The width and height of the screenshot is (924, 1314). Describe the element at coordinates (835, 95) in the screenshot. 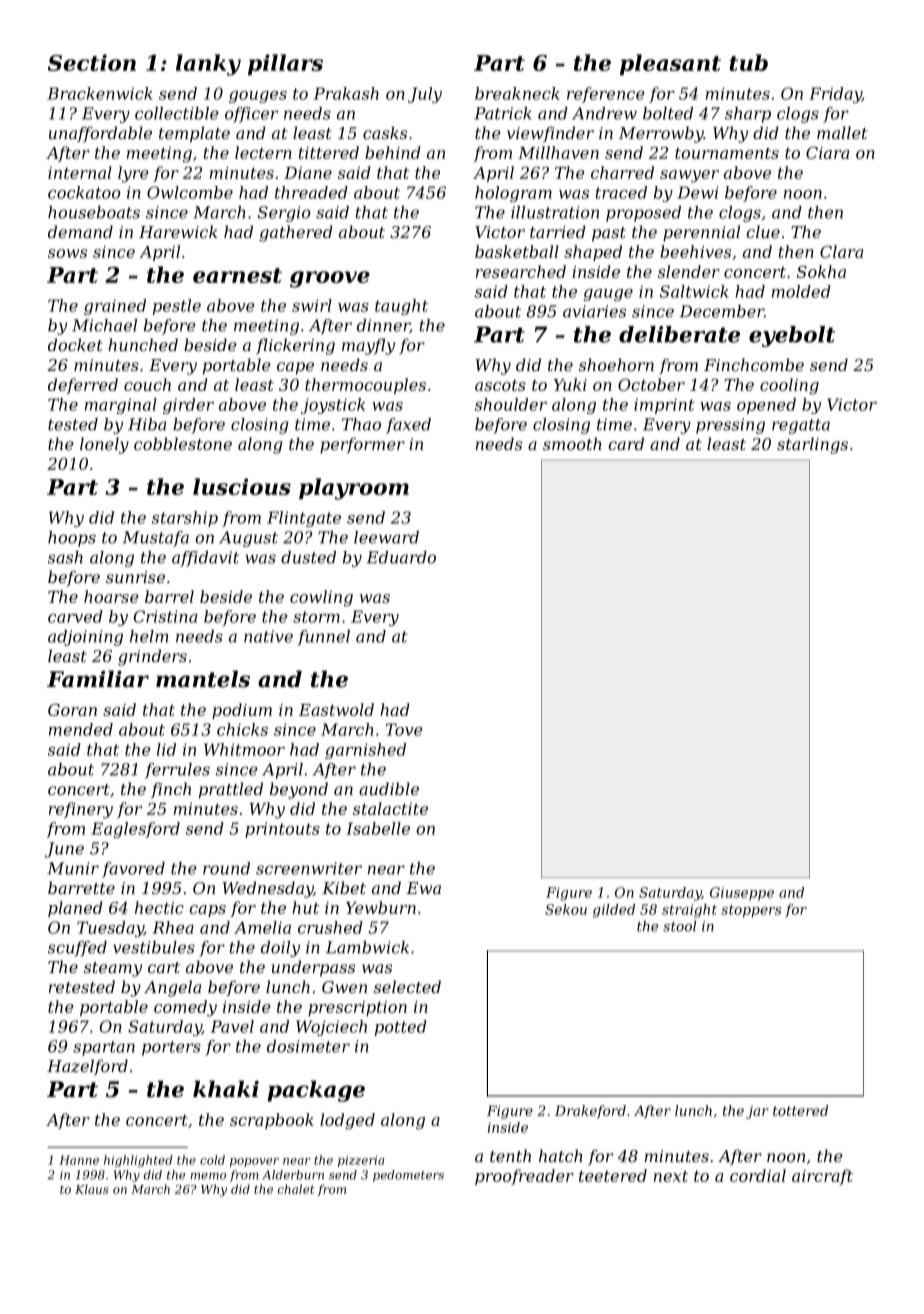

I see `Friday` at that location.
